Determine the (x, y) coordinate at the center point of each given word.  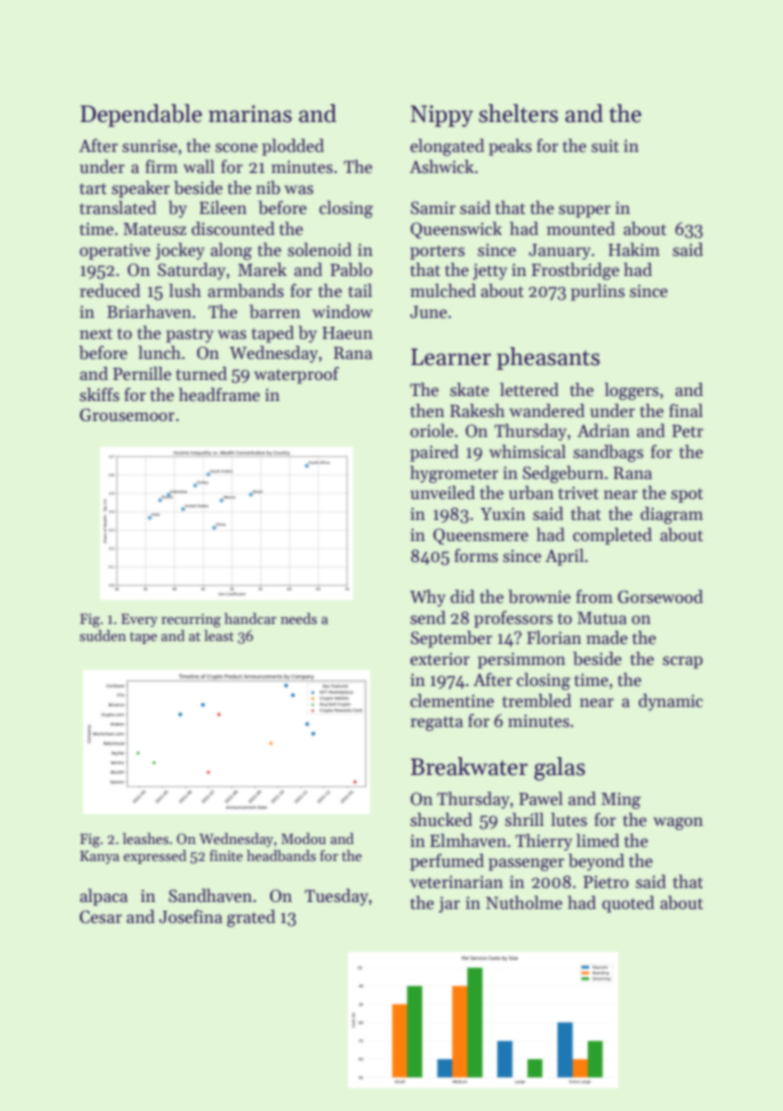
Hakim (634, 249)
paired (434, 453)
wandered (547, 410)
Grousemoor (127, 415)
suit (605, 146)
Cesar (101, 917)
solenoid (320, 249)
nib (268, 188)
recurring (191, 620)
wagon (678, 823)
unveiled (443, 492)
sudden (103, 635)
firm (161, 166)
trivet (578, 493)
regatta (437, 723)
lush (185, 290)
